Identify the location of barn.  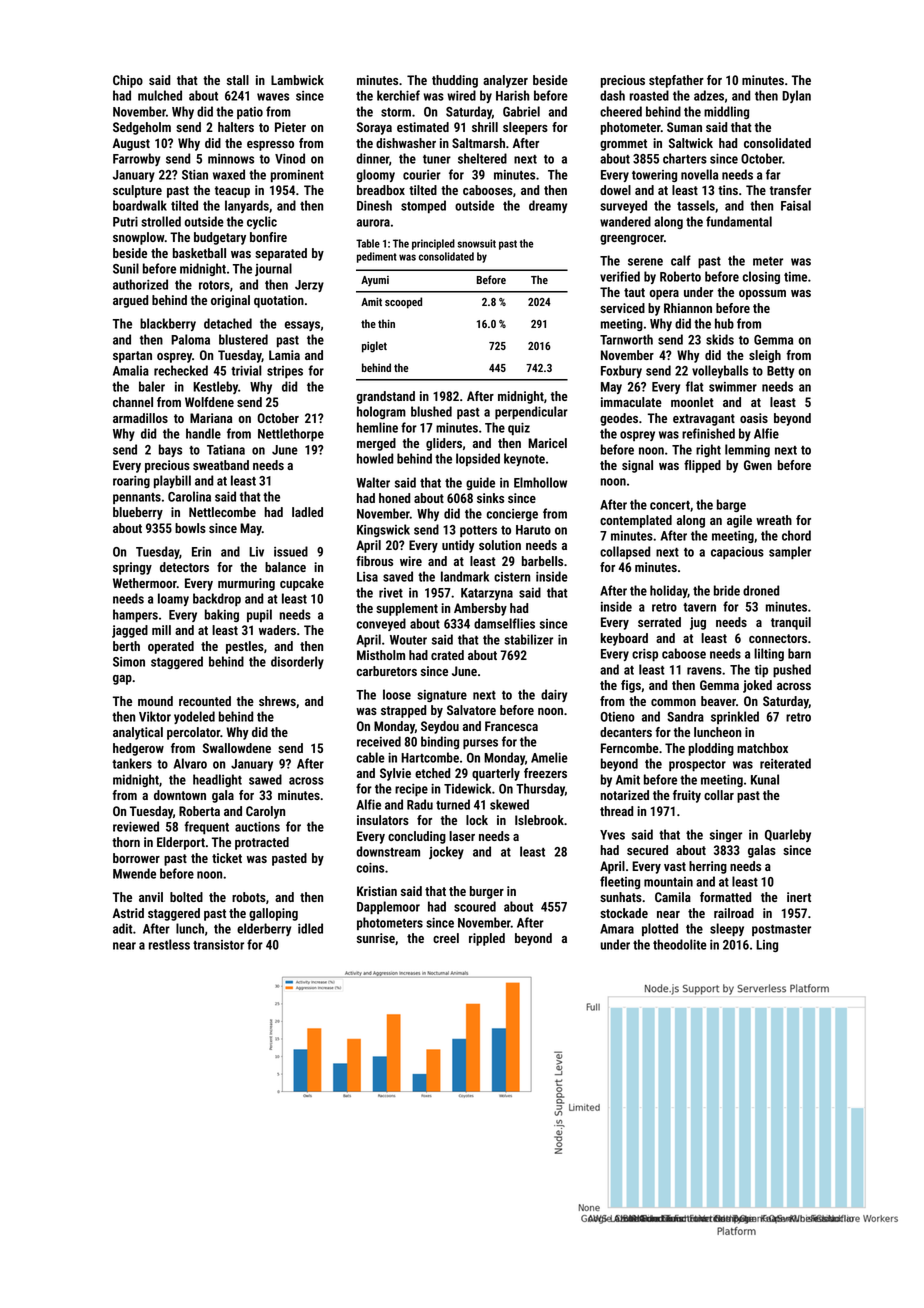
(799, 653).
